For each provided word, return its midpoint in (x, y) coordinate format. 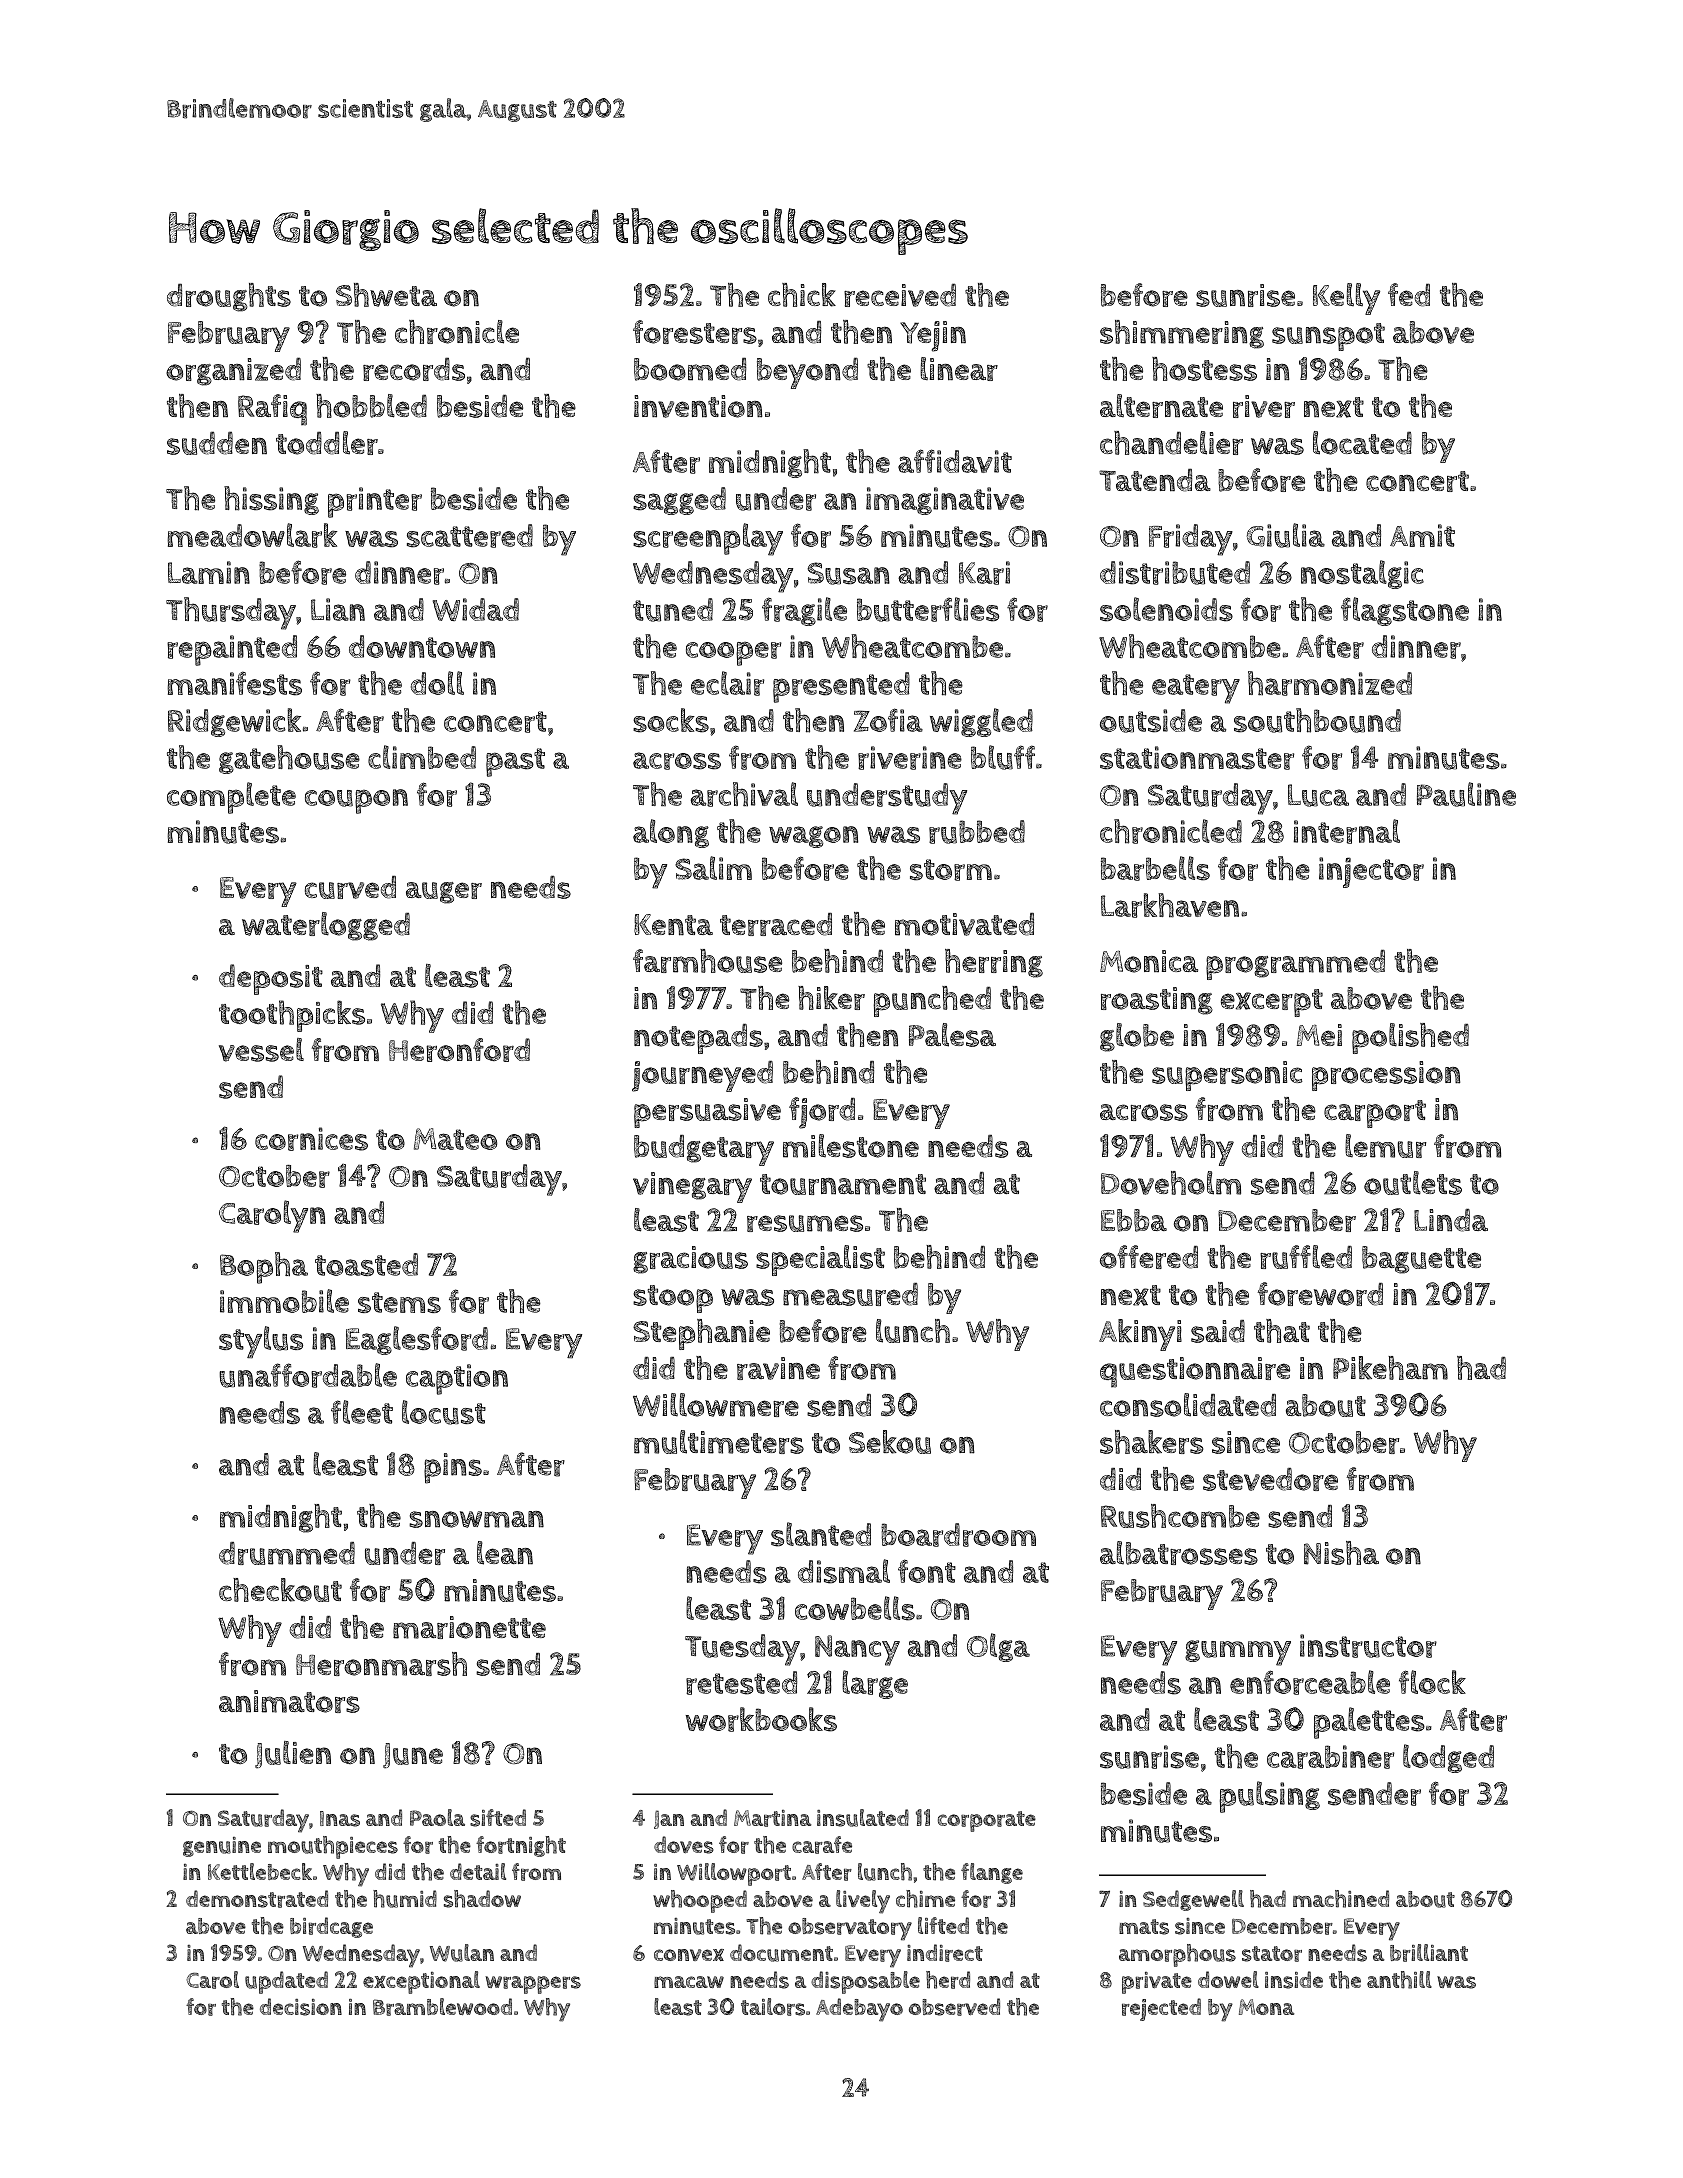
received (900, 295)
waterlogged (326, 926)
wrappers (533, 1985)
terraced (776, 924)
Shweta (386, 295)
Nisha (1341, 1553)
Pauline (1466, 794)
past (515, 762)
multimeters (719, 1442)
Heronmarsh (381, 1664)
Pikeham (1390, 1368)
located (1362, 443)
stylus (261, 1342)
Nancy (857, 1650)
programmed (1295, 965)
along (671, 833)
